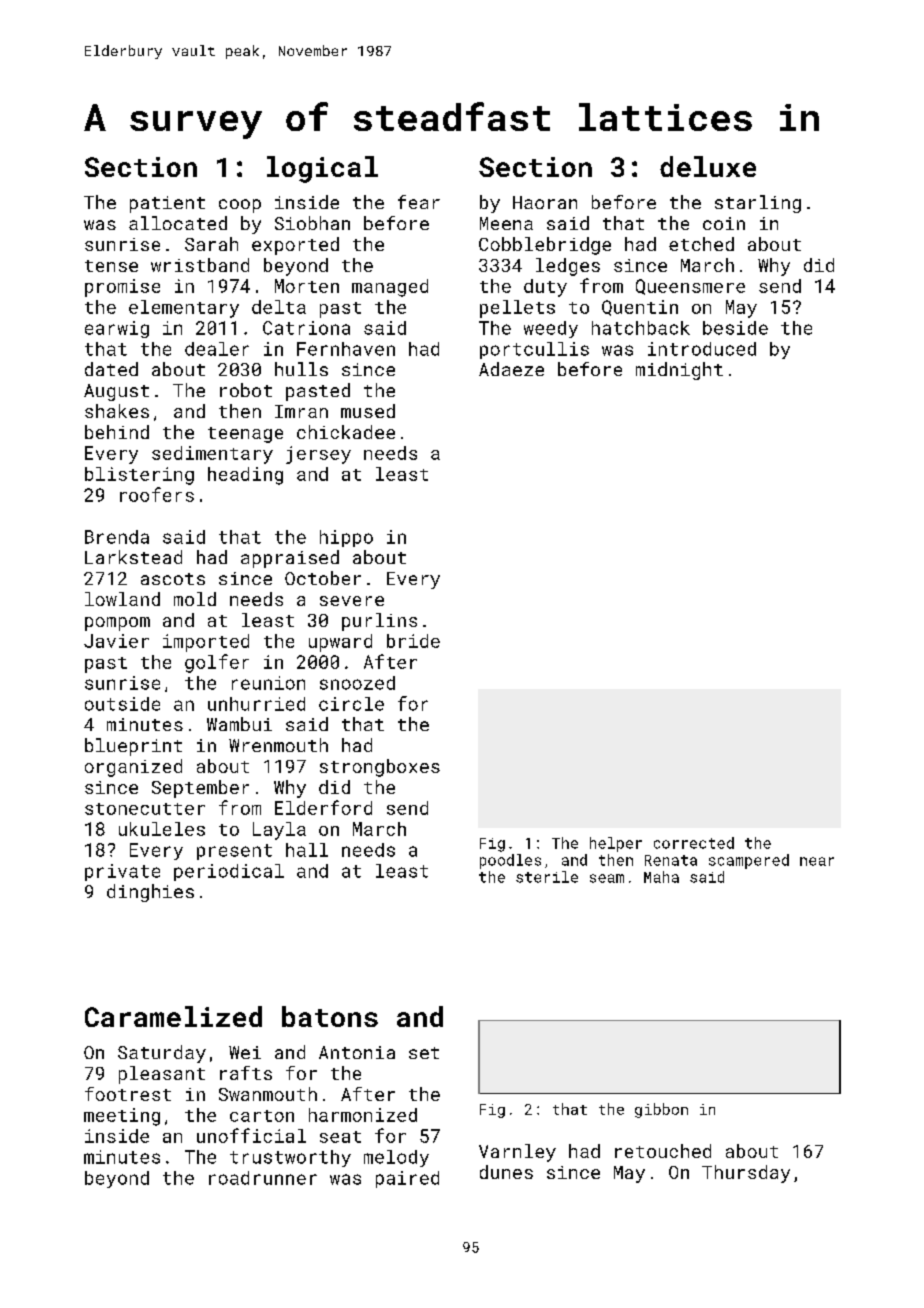  Describe the element at coordinates (708, 166) in the screenshot. I see `deluxe` at that location.
